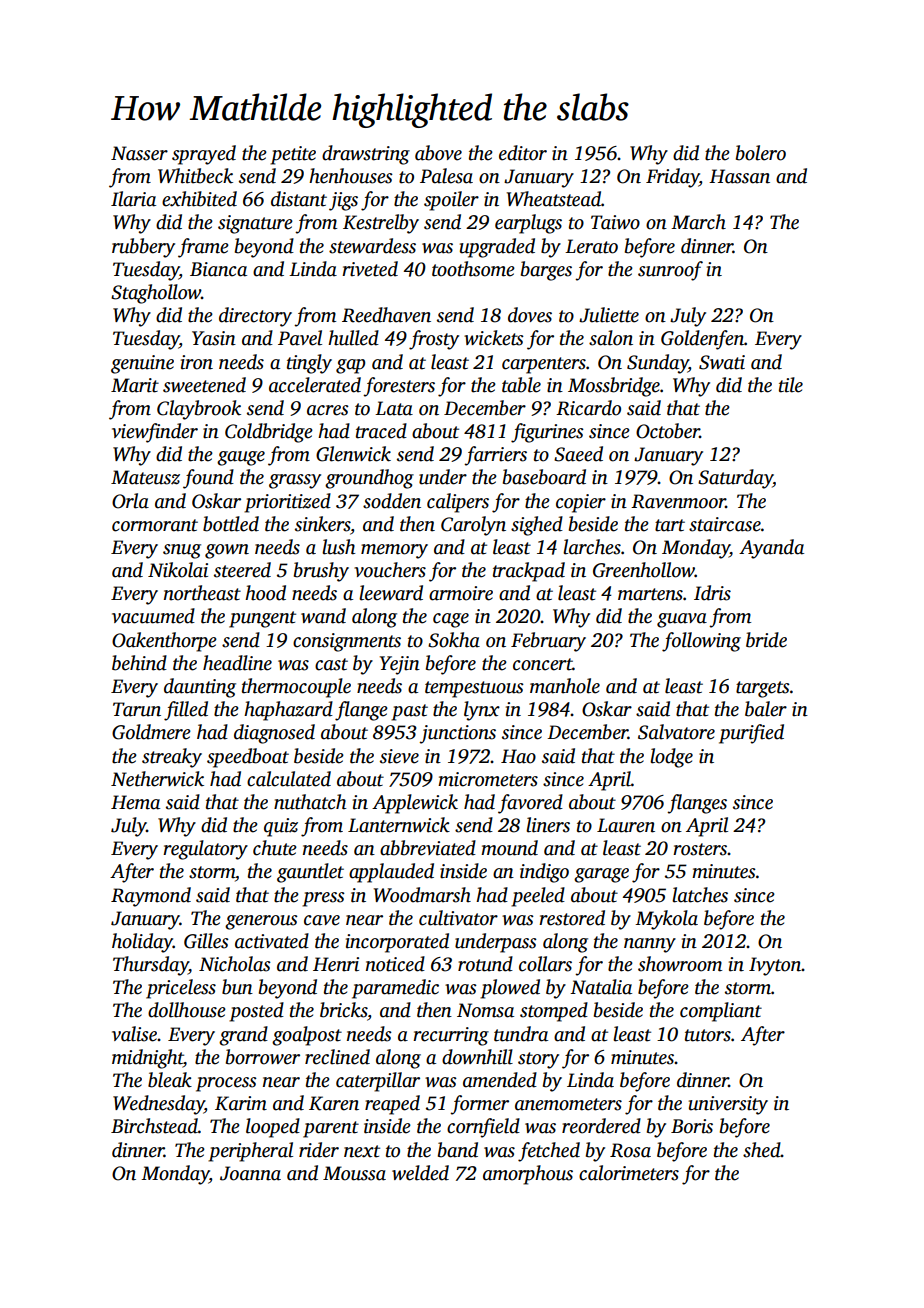  What do you see at coordinates (676, 732) in the page?
I see `Salvatore` at bounding box center [676, 732].
